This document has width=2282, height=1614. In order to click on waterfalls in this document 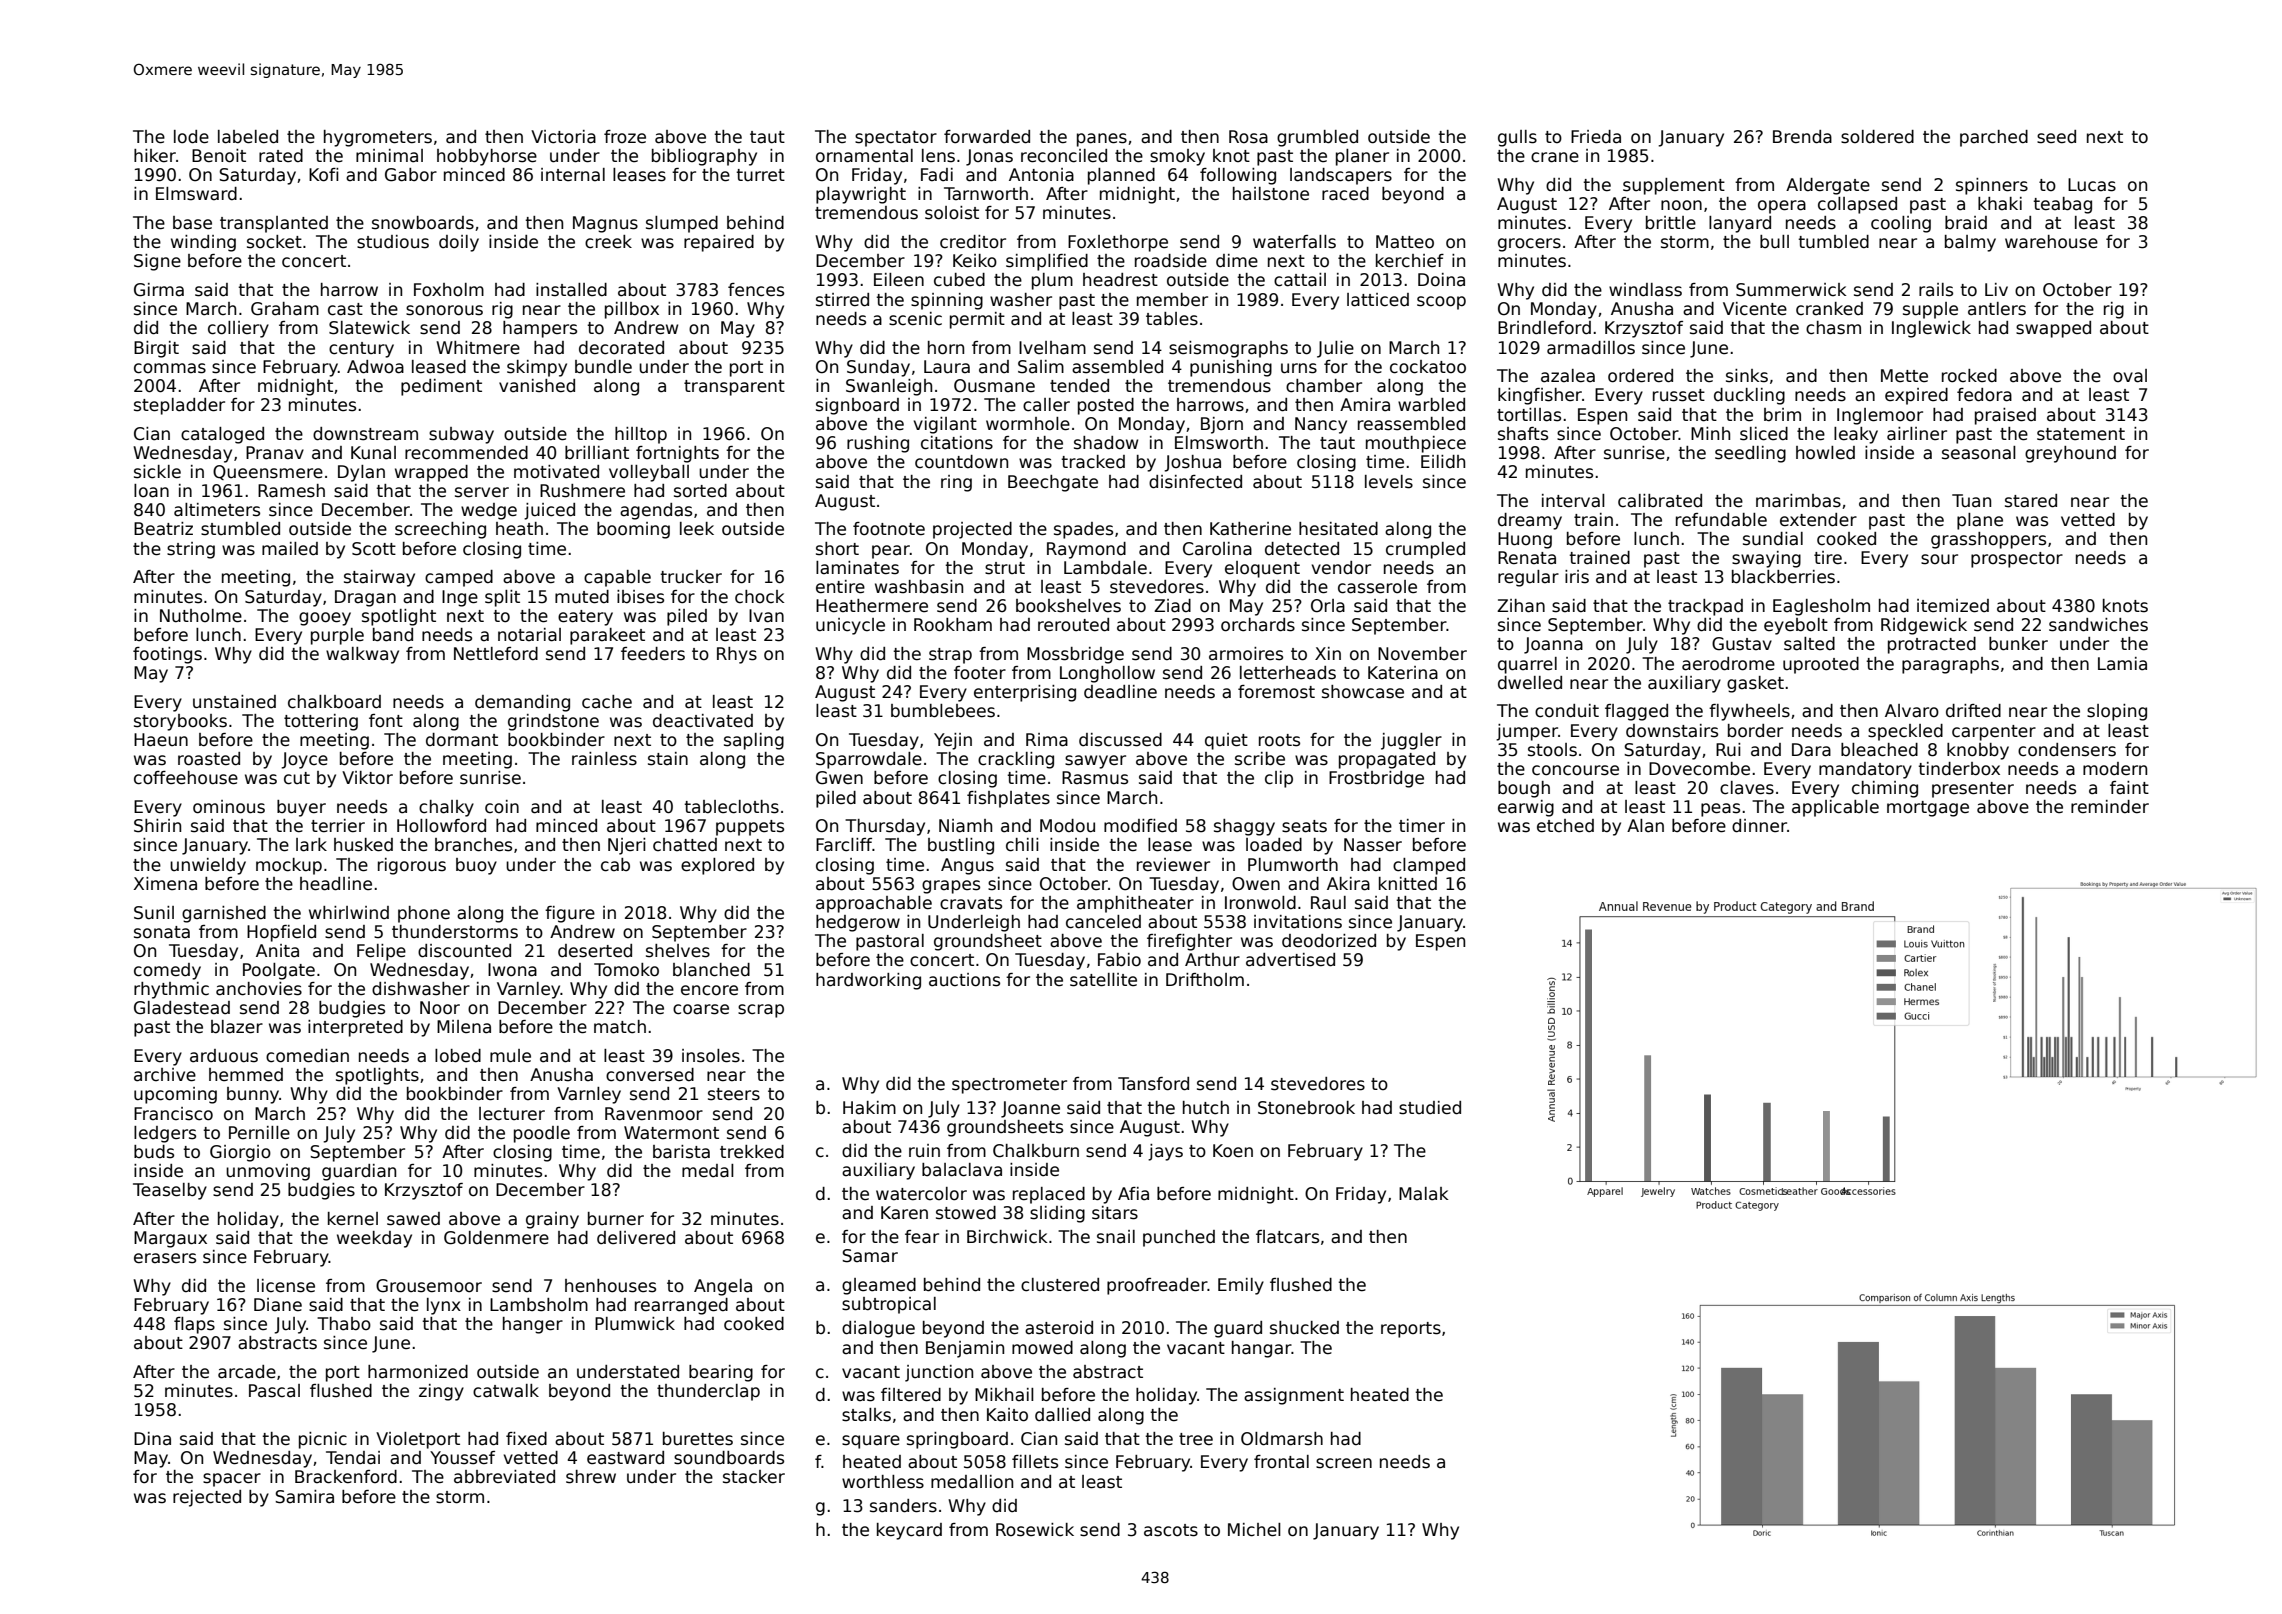, I will do `click(1294, 242)`.
